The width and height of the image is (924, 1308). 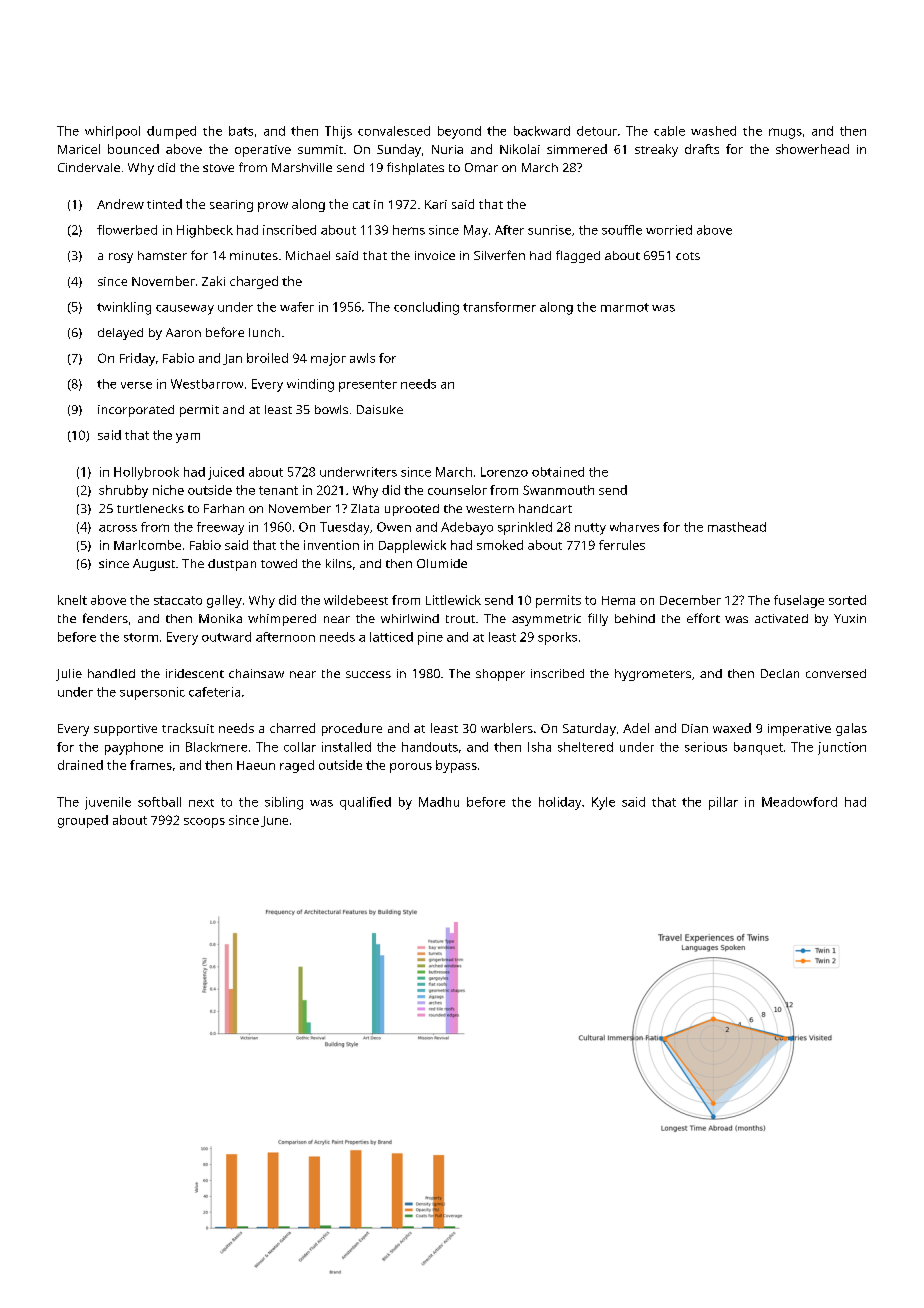 I want to click on juiced, so click(x=226, y=473).
